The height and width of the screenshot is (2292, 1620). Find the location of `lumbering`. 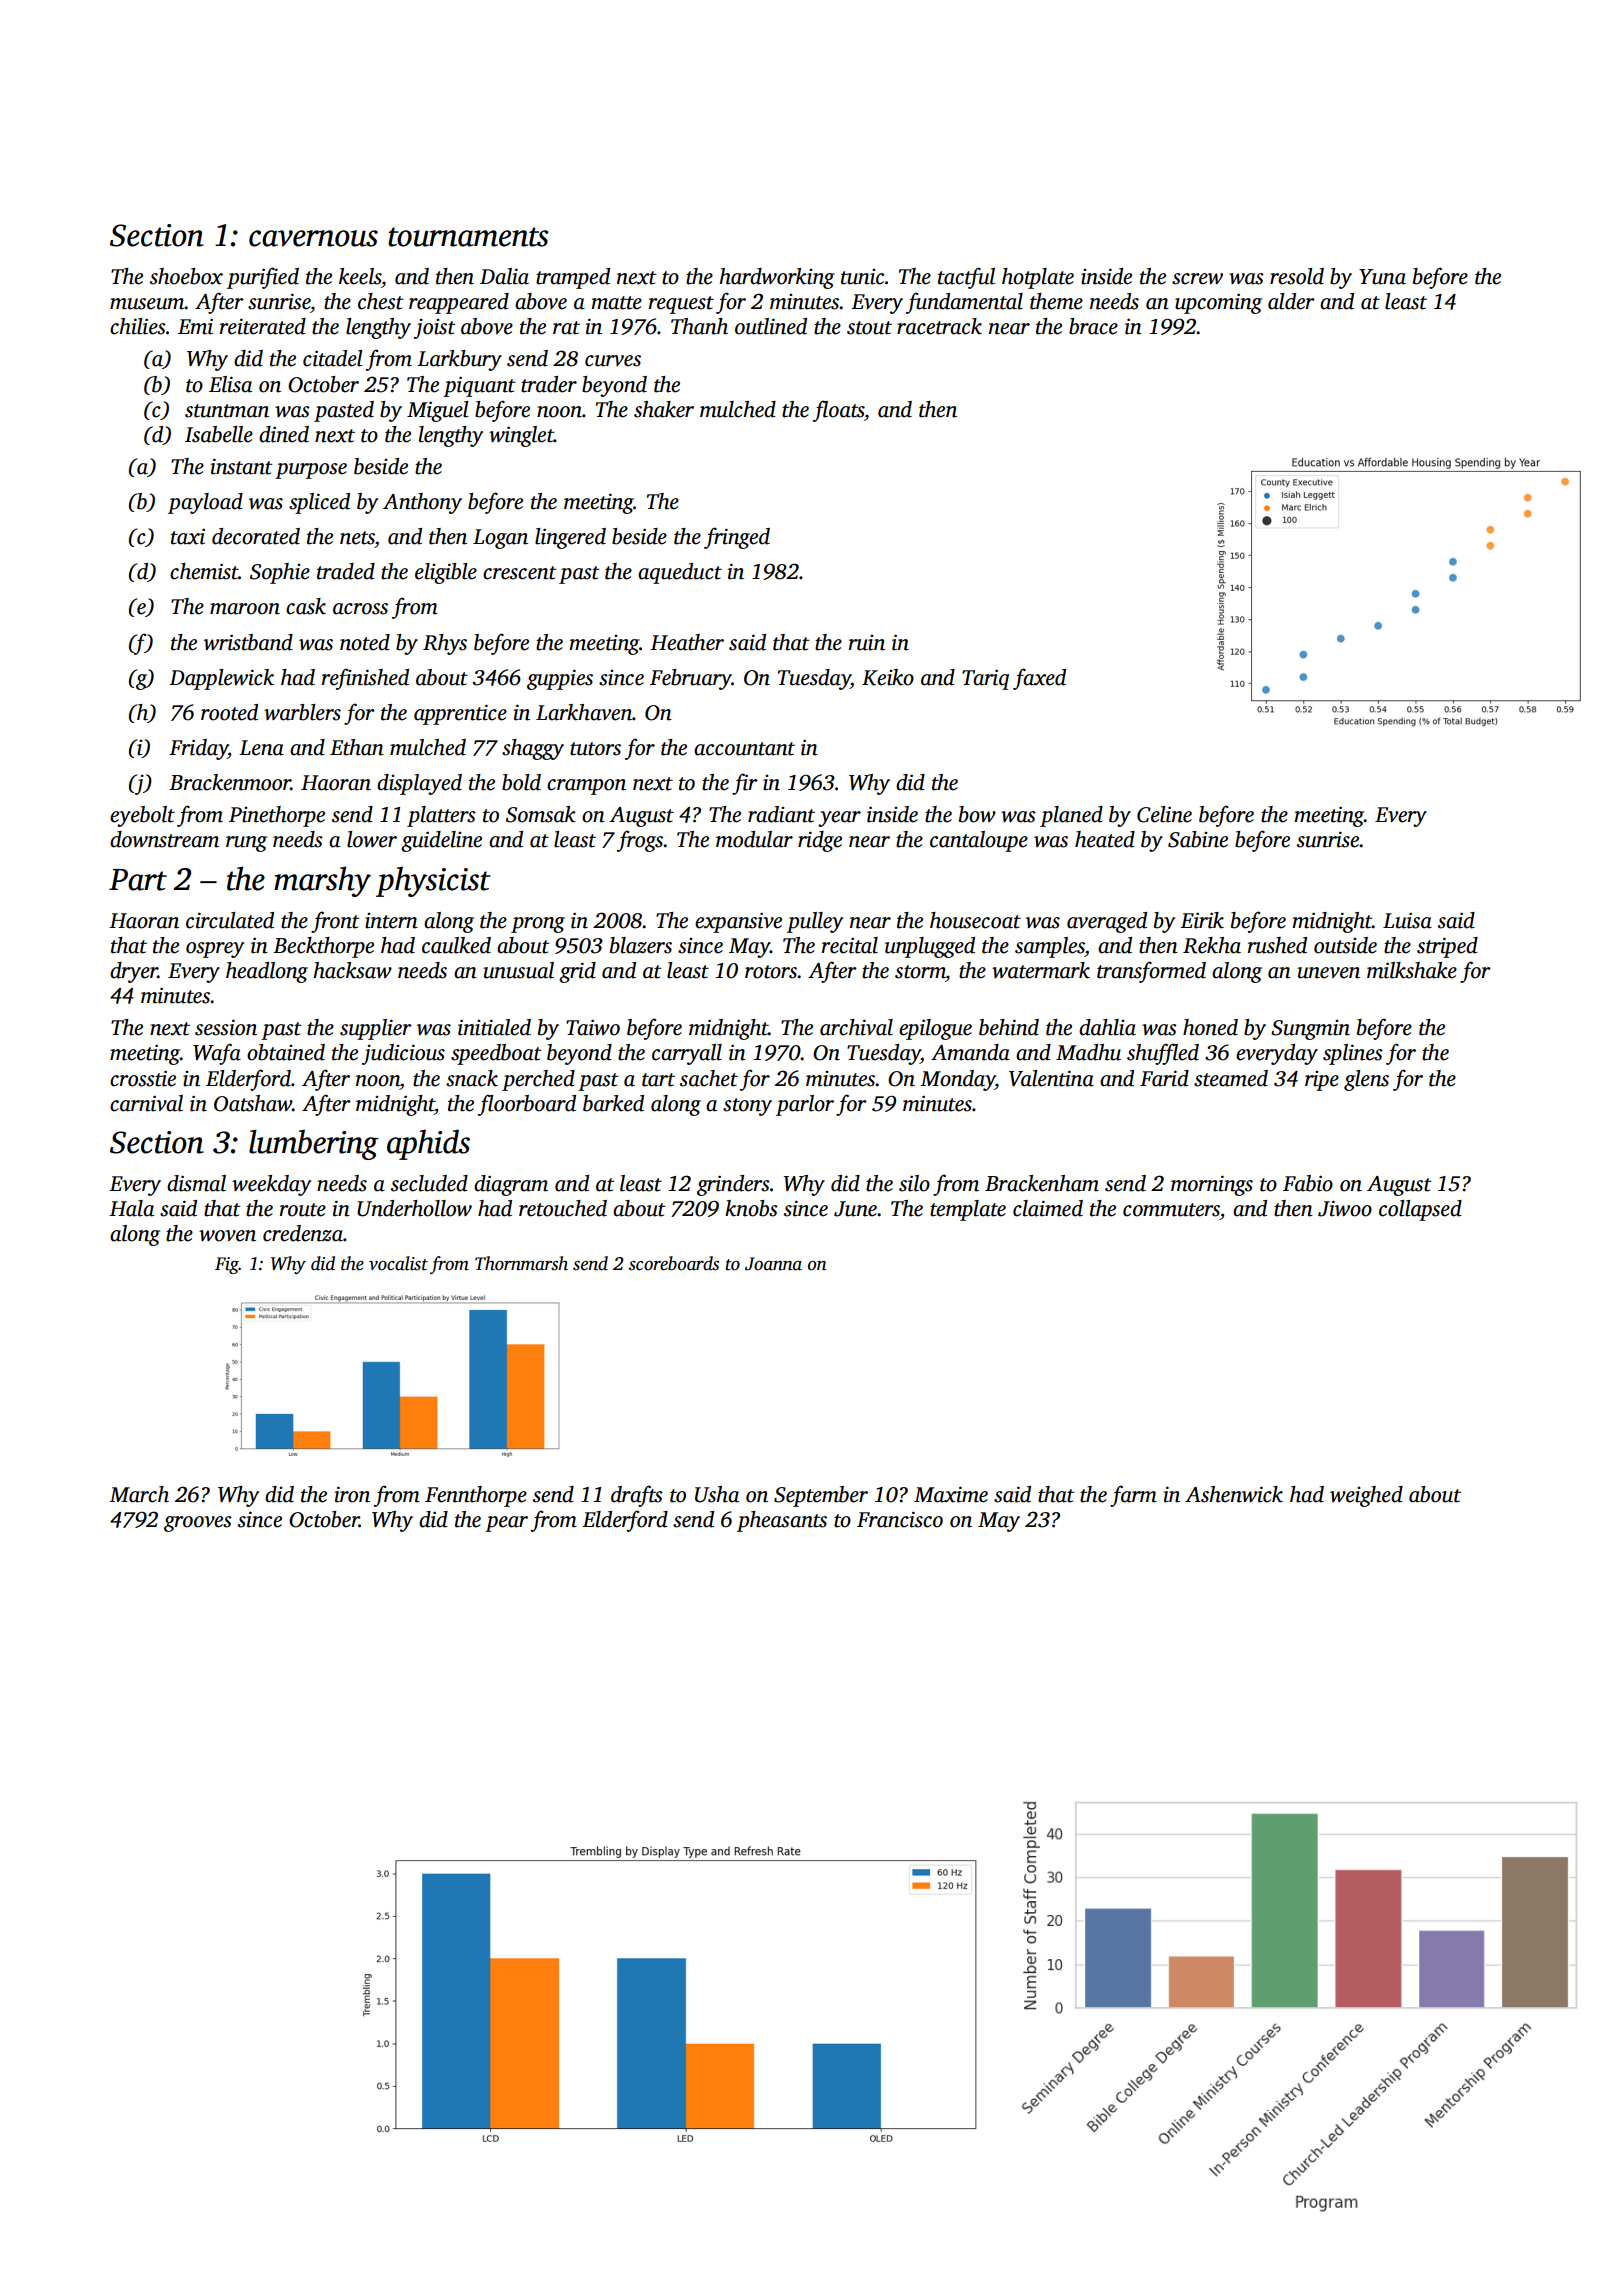

lumbering is located at coordinates (314, 1144).
